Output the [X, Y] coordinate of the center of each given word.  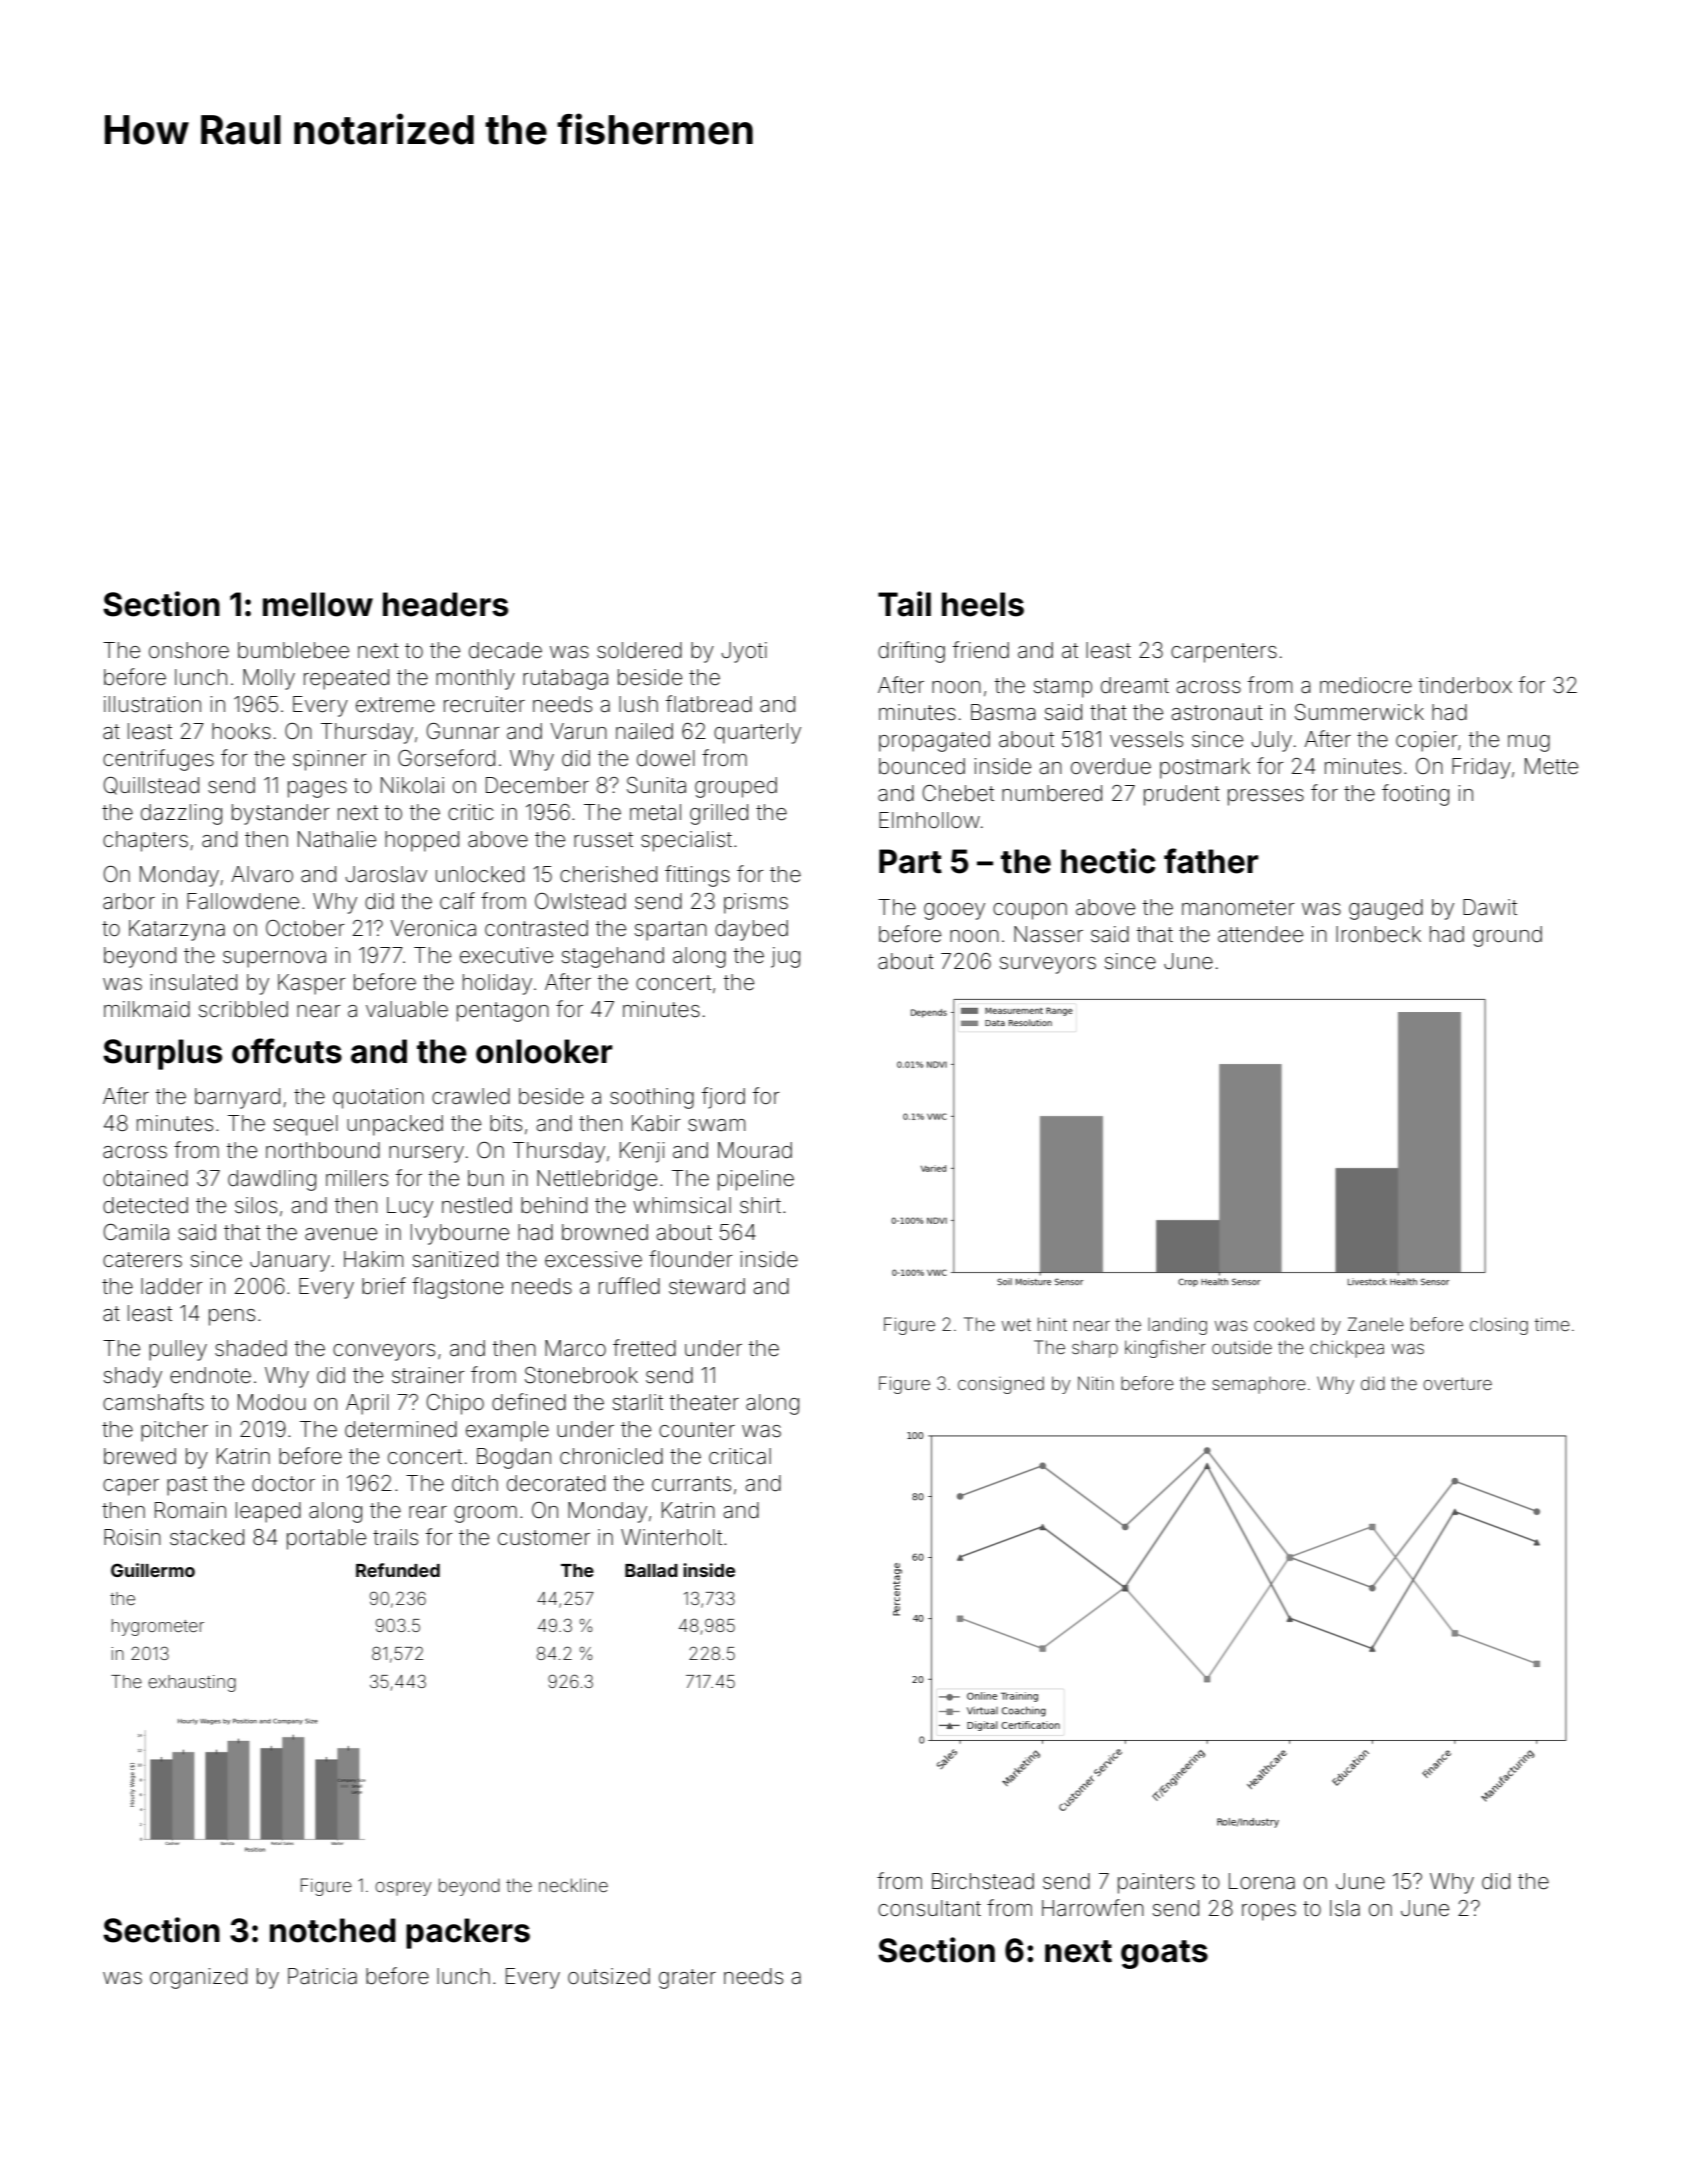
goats [1164, 1954]
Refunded [398, 1570]
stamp [1063, 688]
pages [317, 789]
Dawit [1490, 907]
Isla [1345, 1908]
